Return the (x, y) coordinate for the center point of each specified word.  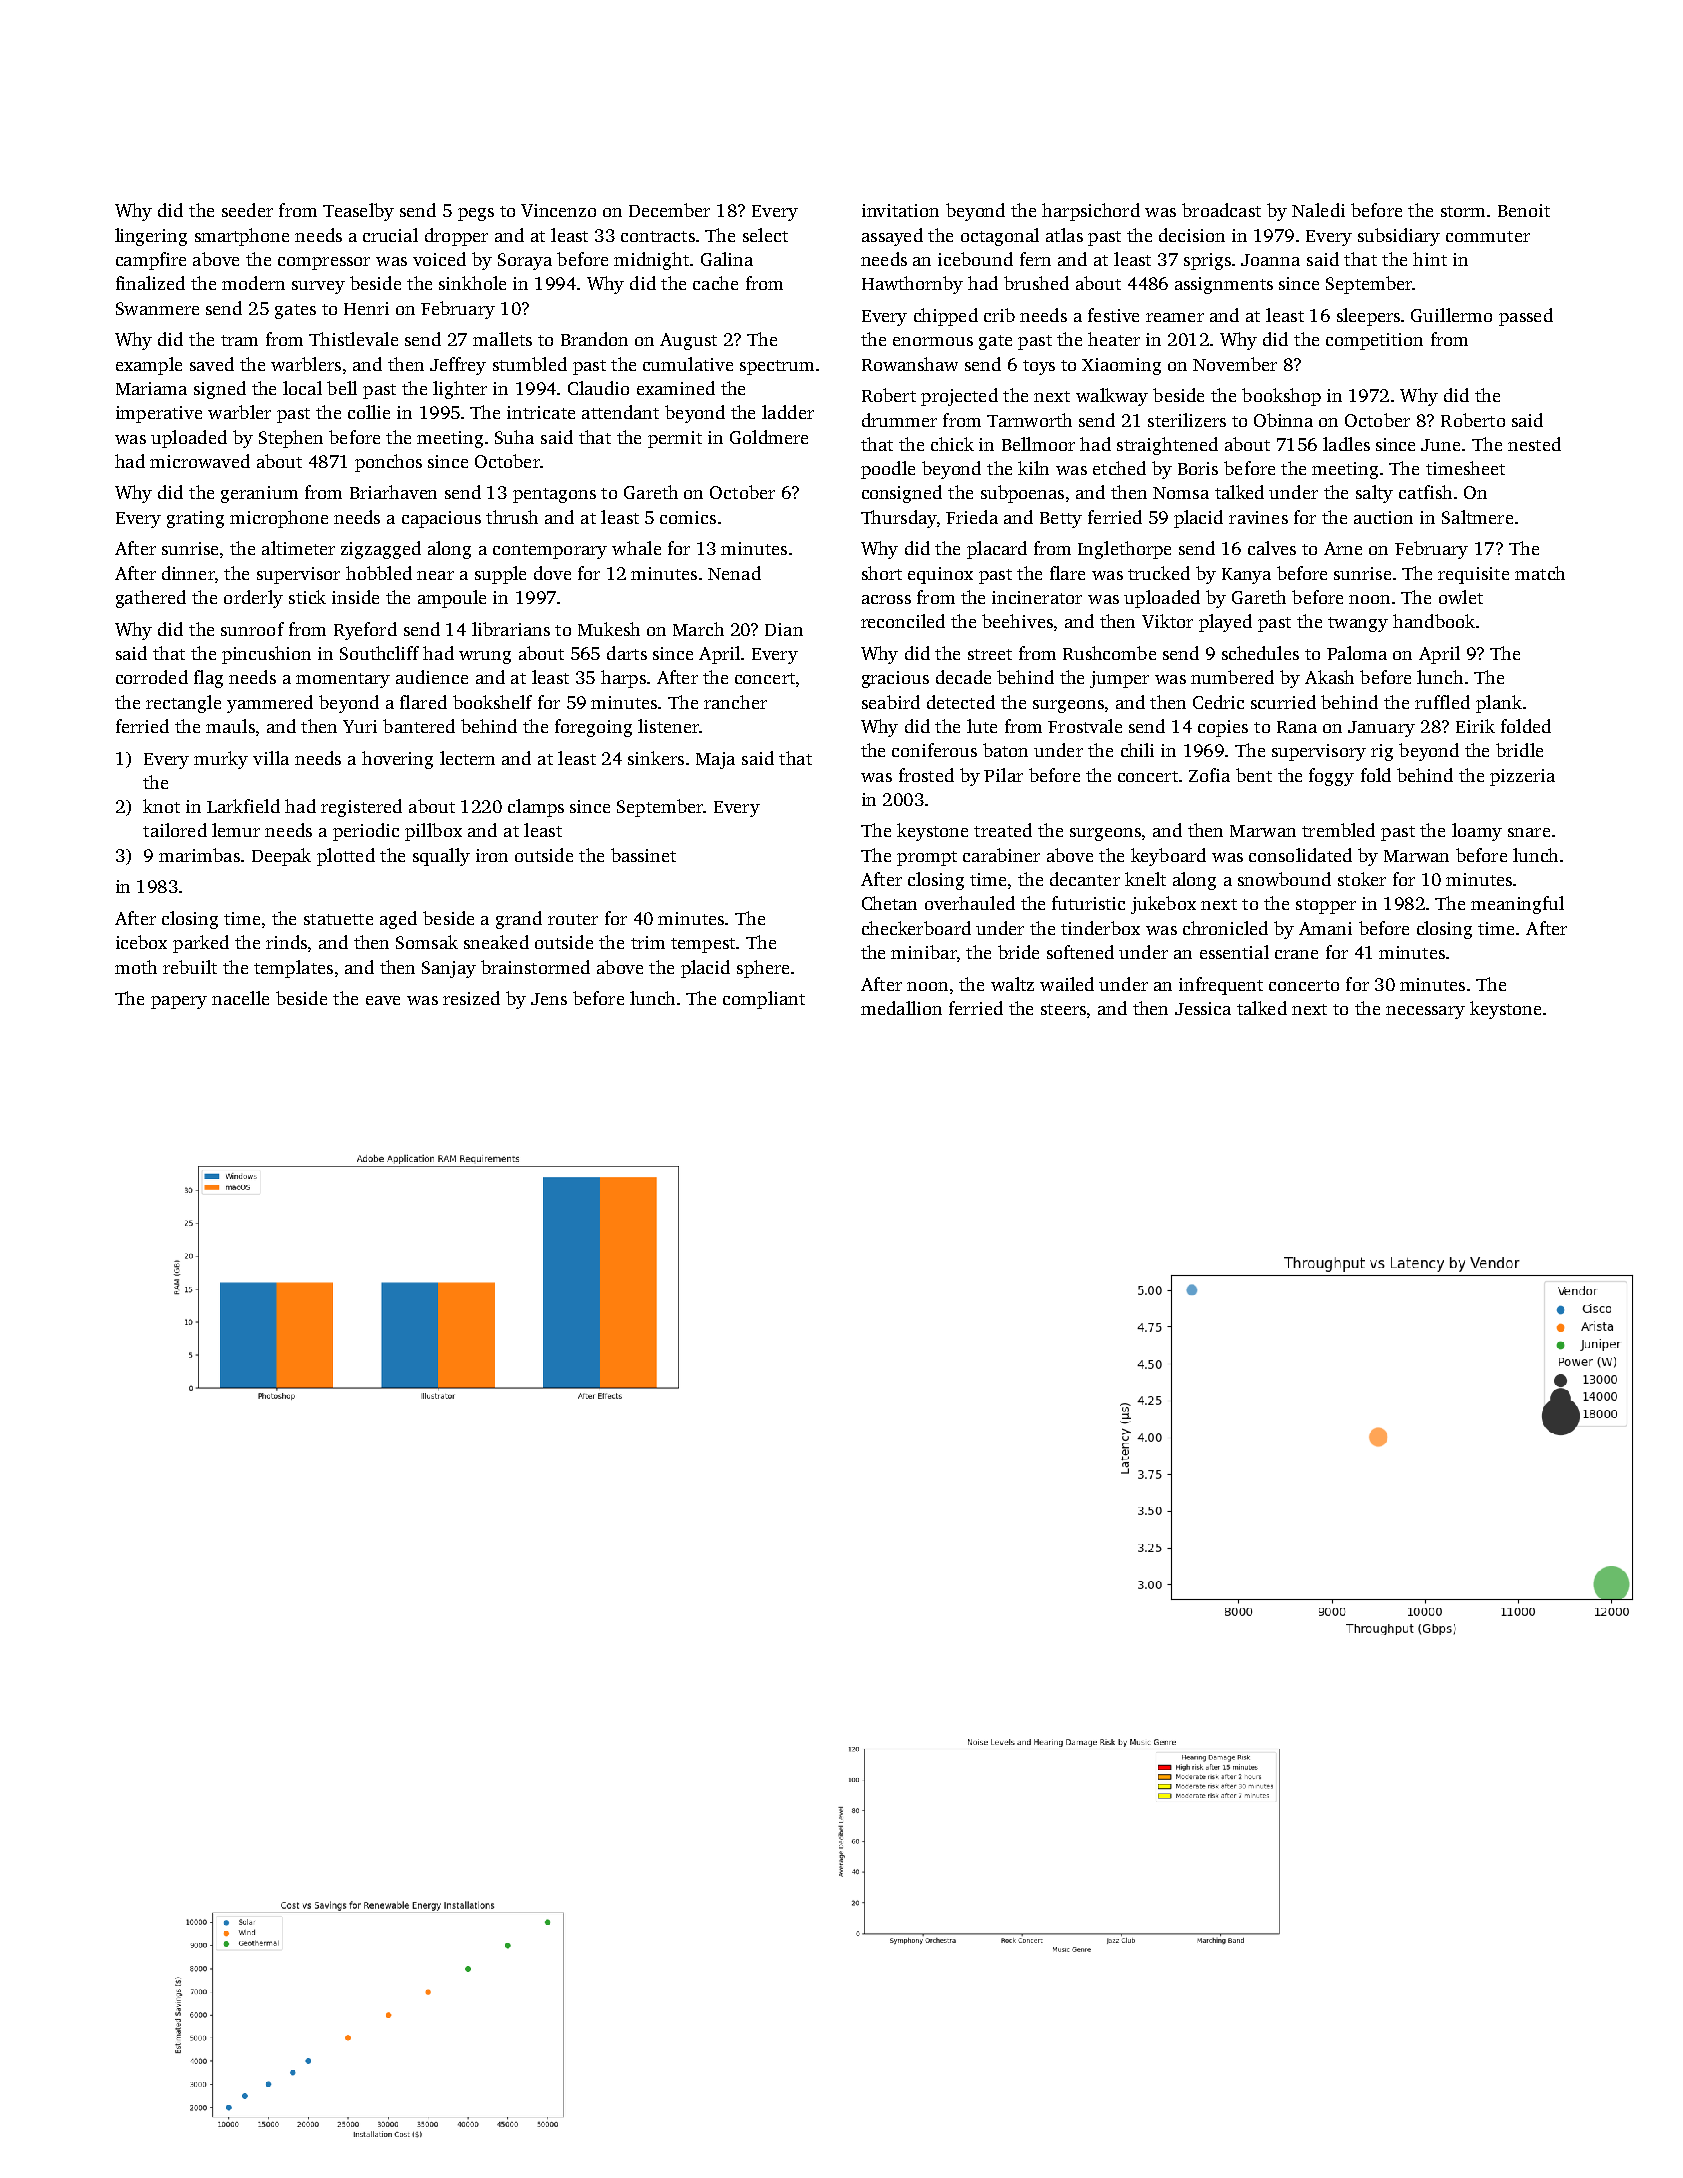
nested (1534, 444)
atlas (1064, 235)
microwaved (200, 461)
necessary (1425, 1012)
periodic (366, 832)
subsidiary (1399, 237)
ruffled (1442, 702)
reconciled (903, 621)
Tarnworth (1029, 420)
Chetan (889, 903)
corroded (152, 677)
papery (179, 1002)
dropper (456, 237)
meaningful (1517, 905)
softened (1080, 952)
